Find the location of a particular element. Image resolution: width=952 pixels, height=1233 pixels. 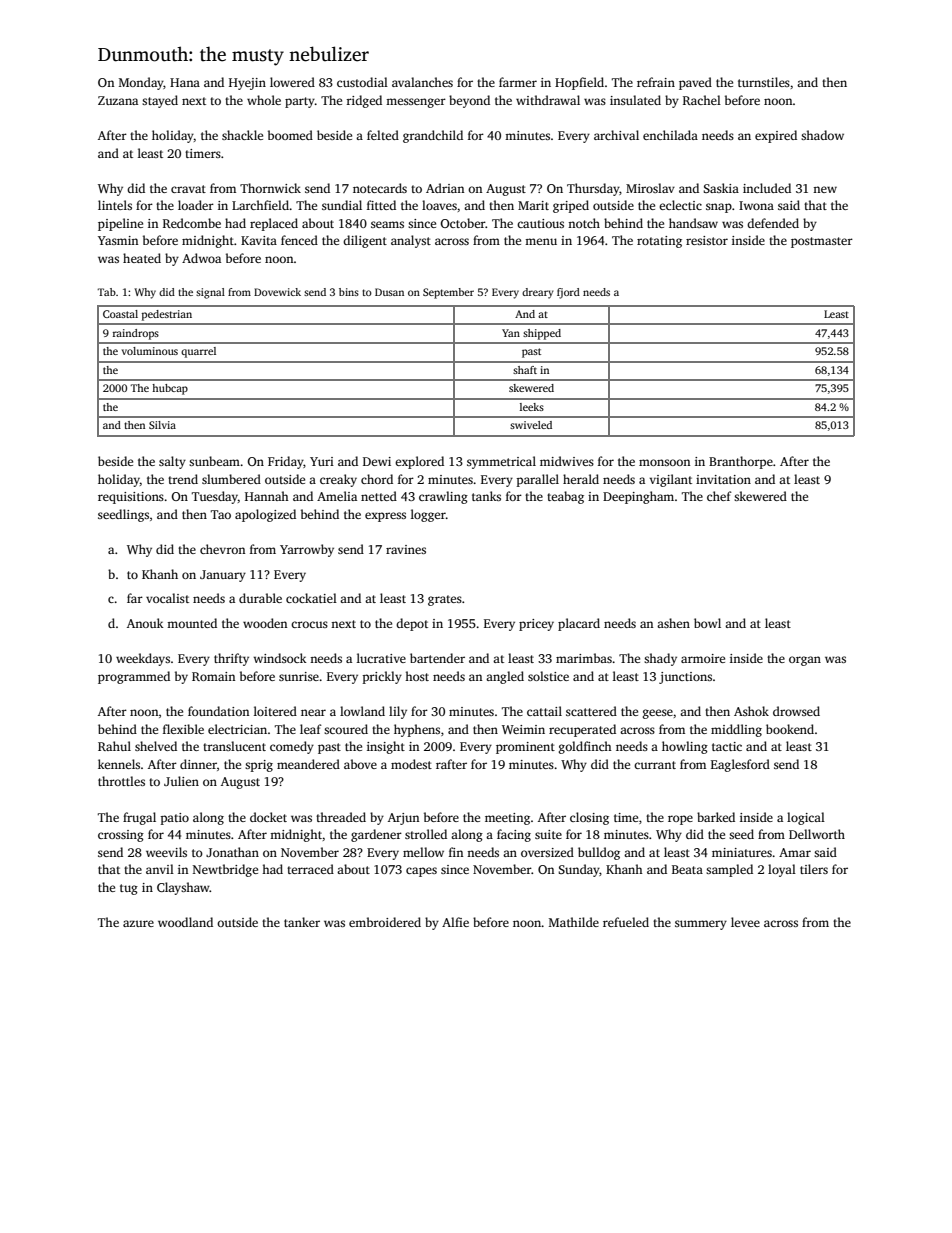

hubcap is located at coordinates (170, 389).
